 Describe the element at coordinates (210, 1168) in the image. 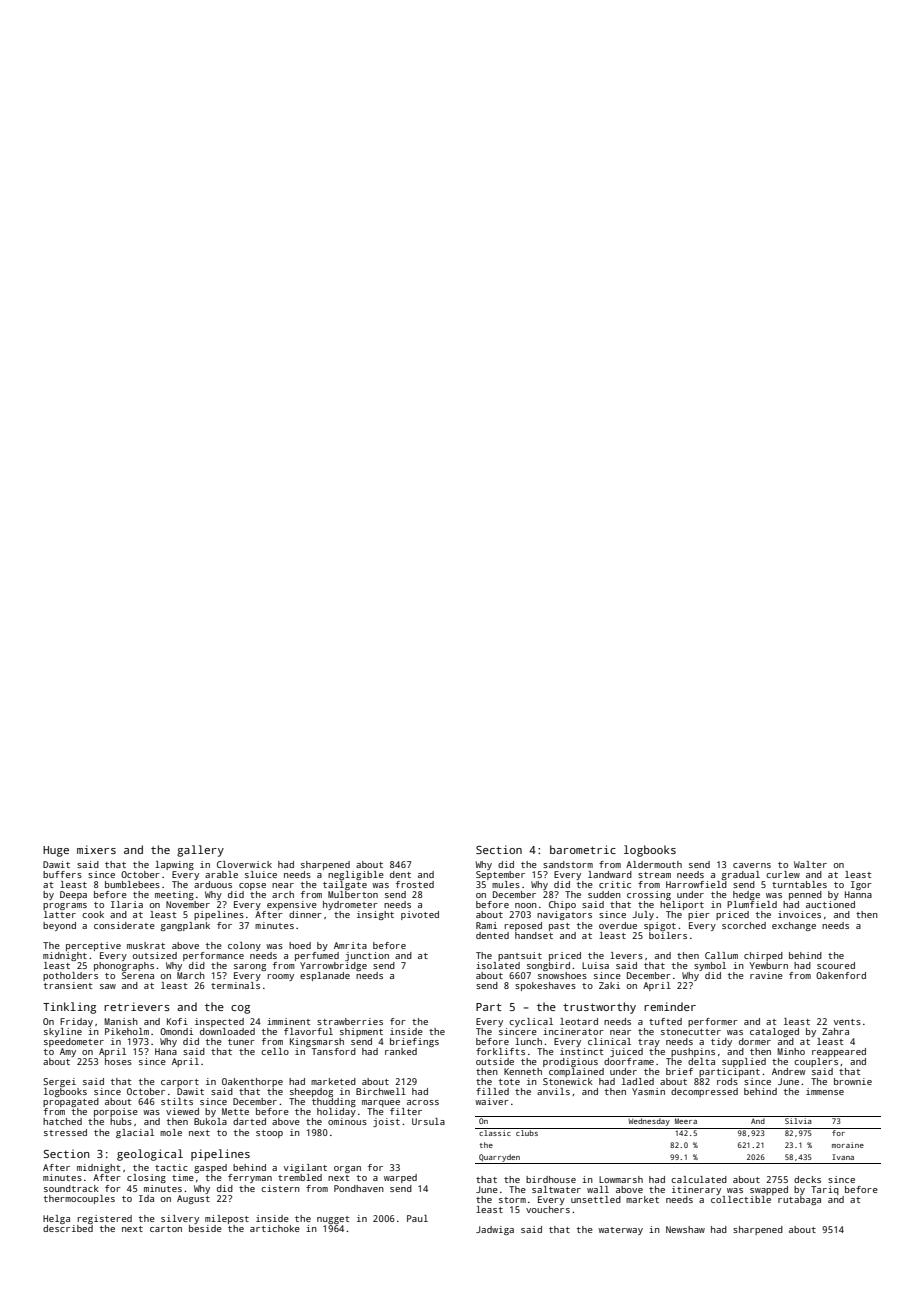

I see `gasped` at that location.
